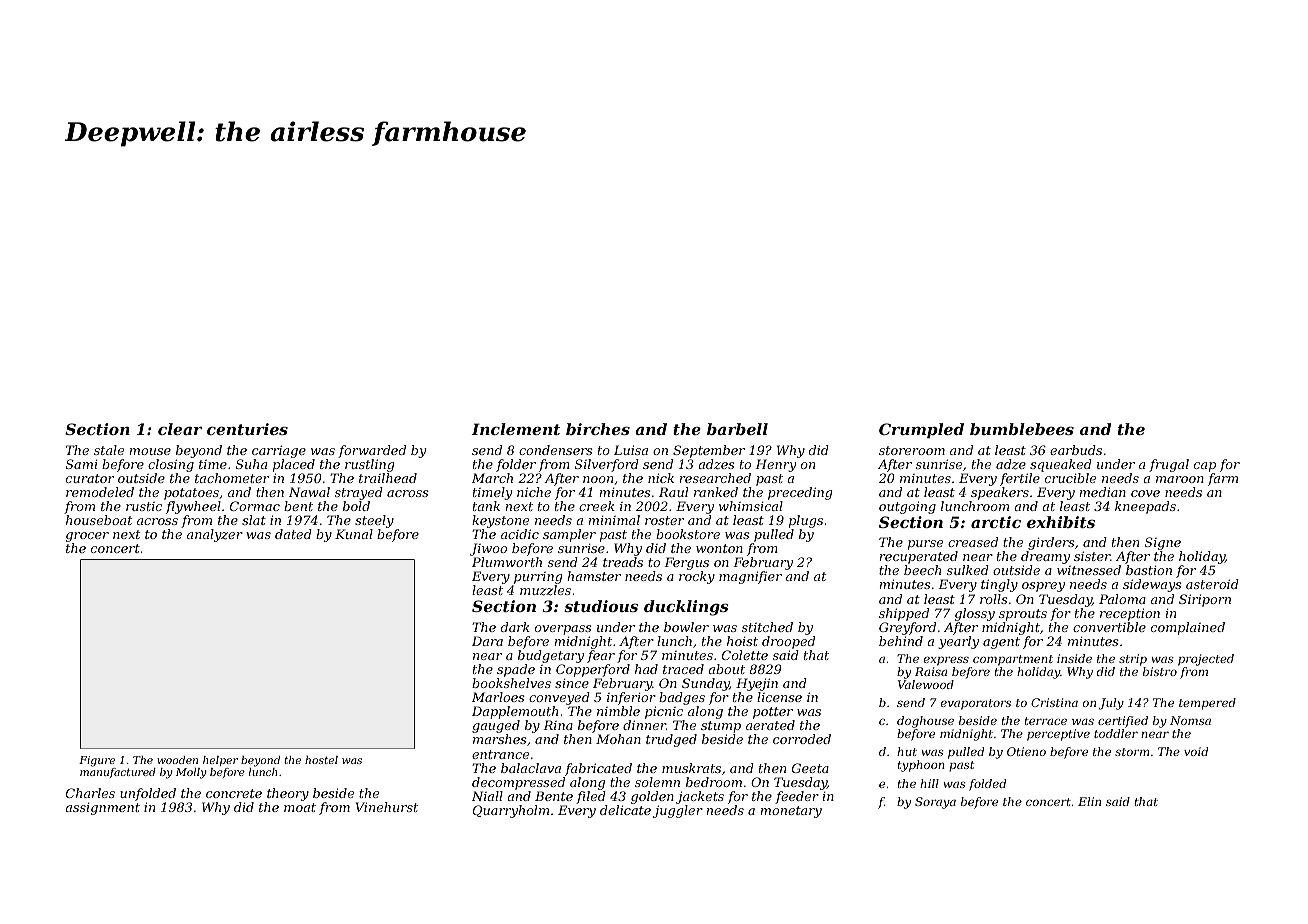 This screenshot has height=924, width=1308. I want to click on kneepads, so click(1145, 507).
